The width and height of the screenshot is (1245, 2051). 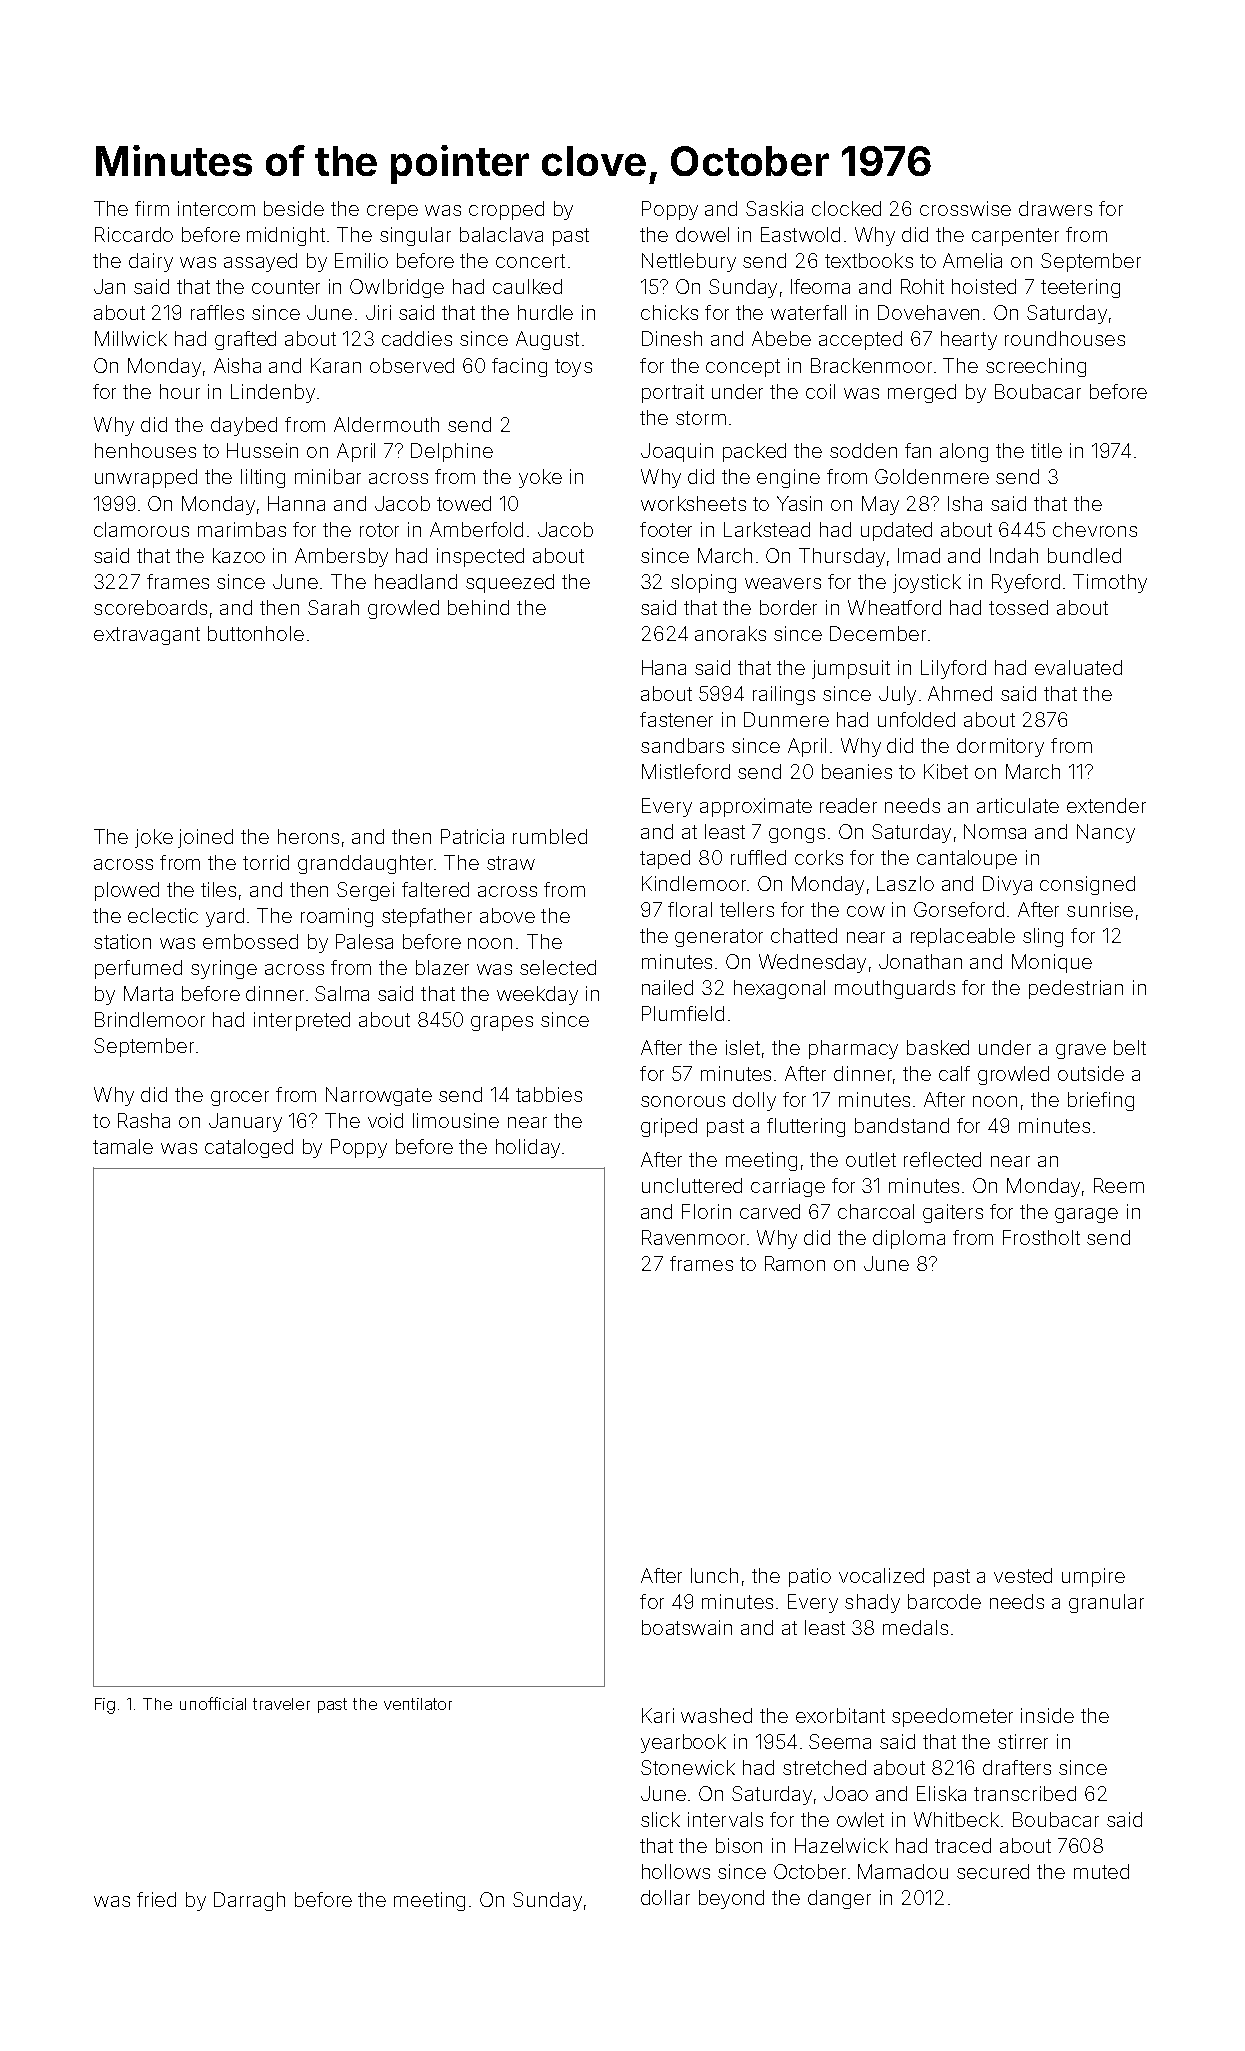 What do you see at coordinates (1093, 1577) in the screenshot?
I see `umpire` at bounding box center [1093, 1577].
